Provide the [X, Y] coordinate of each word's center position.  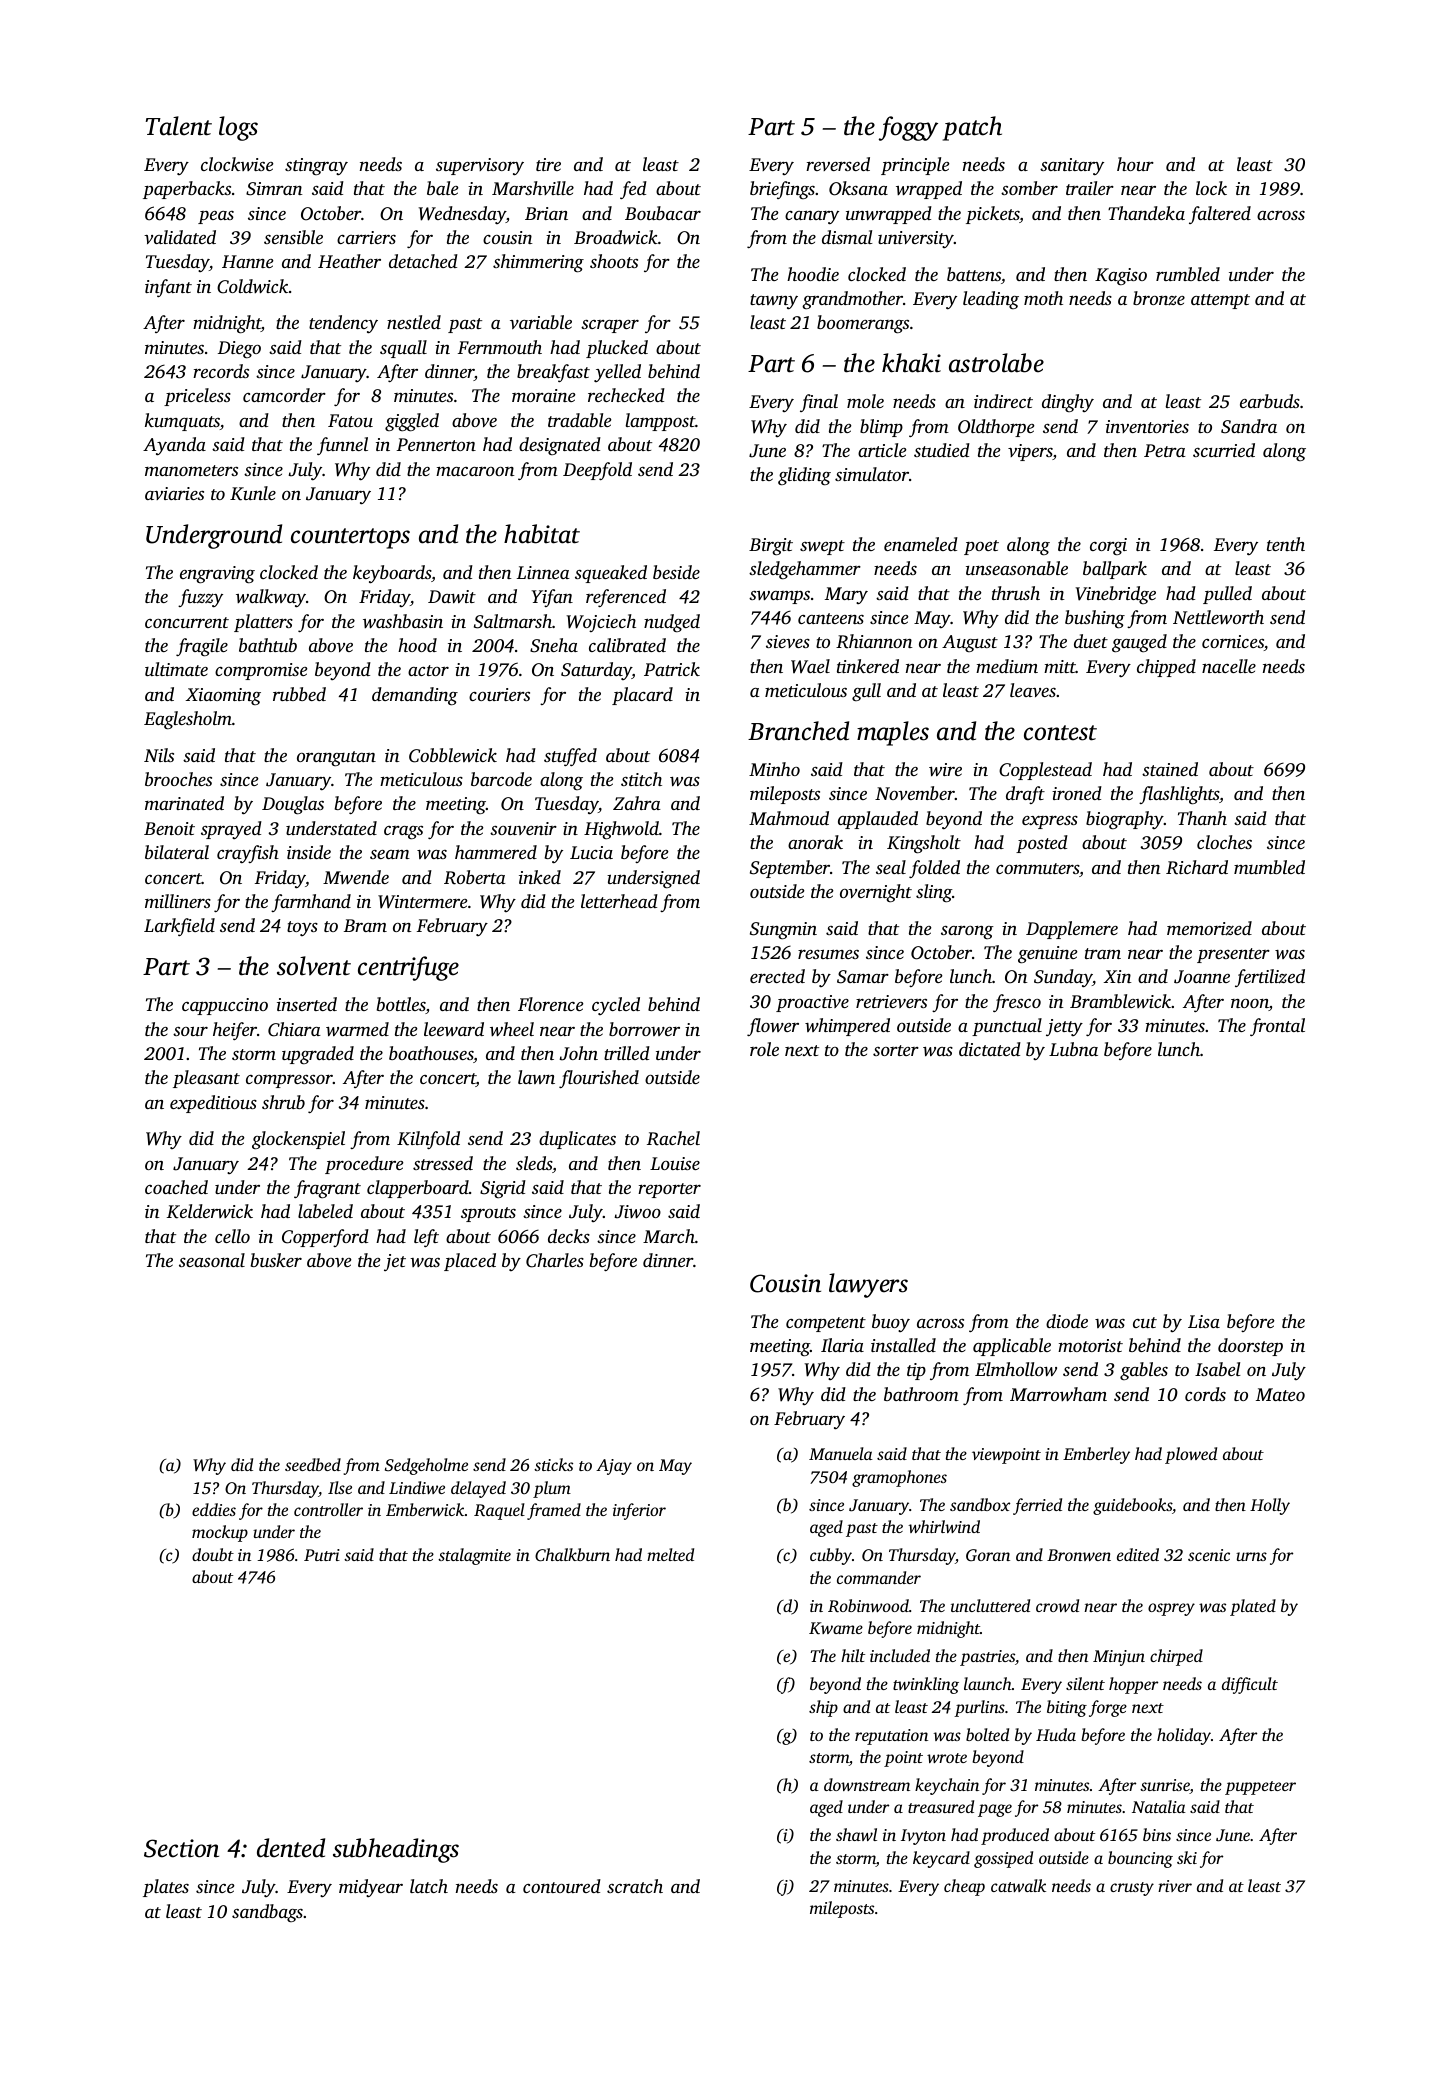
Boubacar [663, 213]
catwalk [1018, 1885]
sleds [534, 1163]
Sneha [554, 645]
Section [181, 1848]
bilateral [177, 852]
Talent [179, 126]
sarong [967, 932]
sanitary [1072, 167]
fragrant [327, 1189]
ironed [1077, 793]
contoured [562, 1886]
